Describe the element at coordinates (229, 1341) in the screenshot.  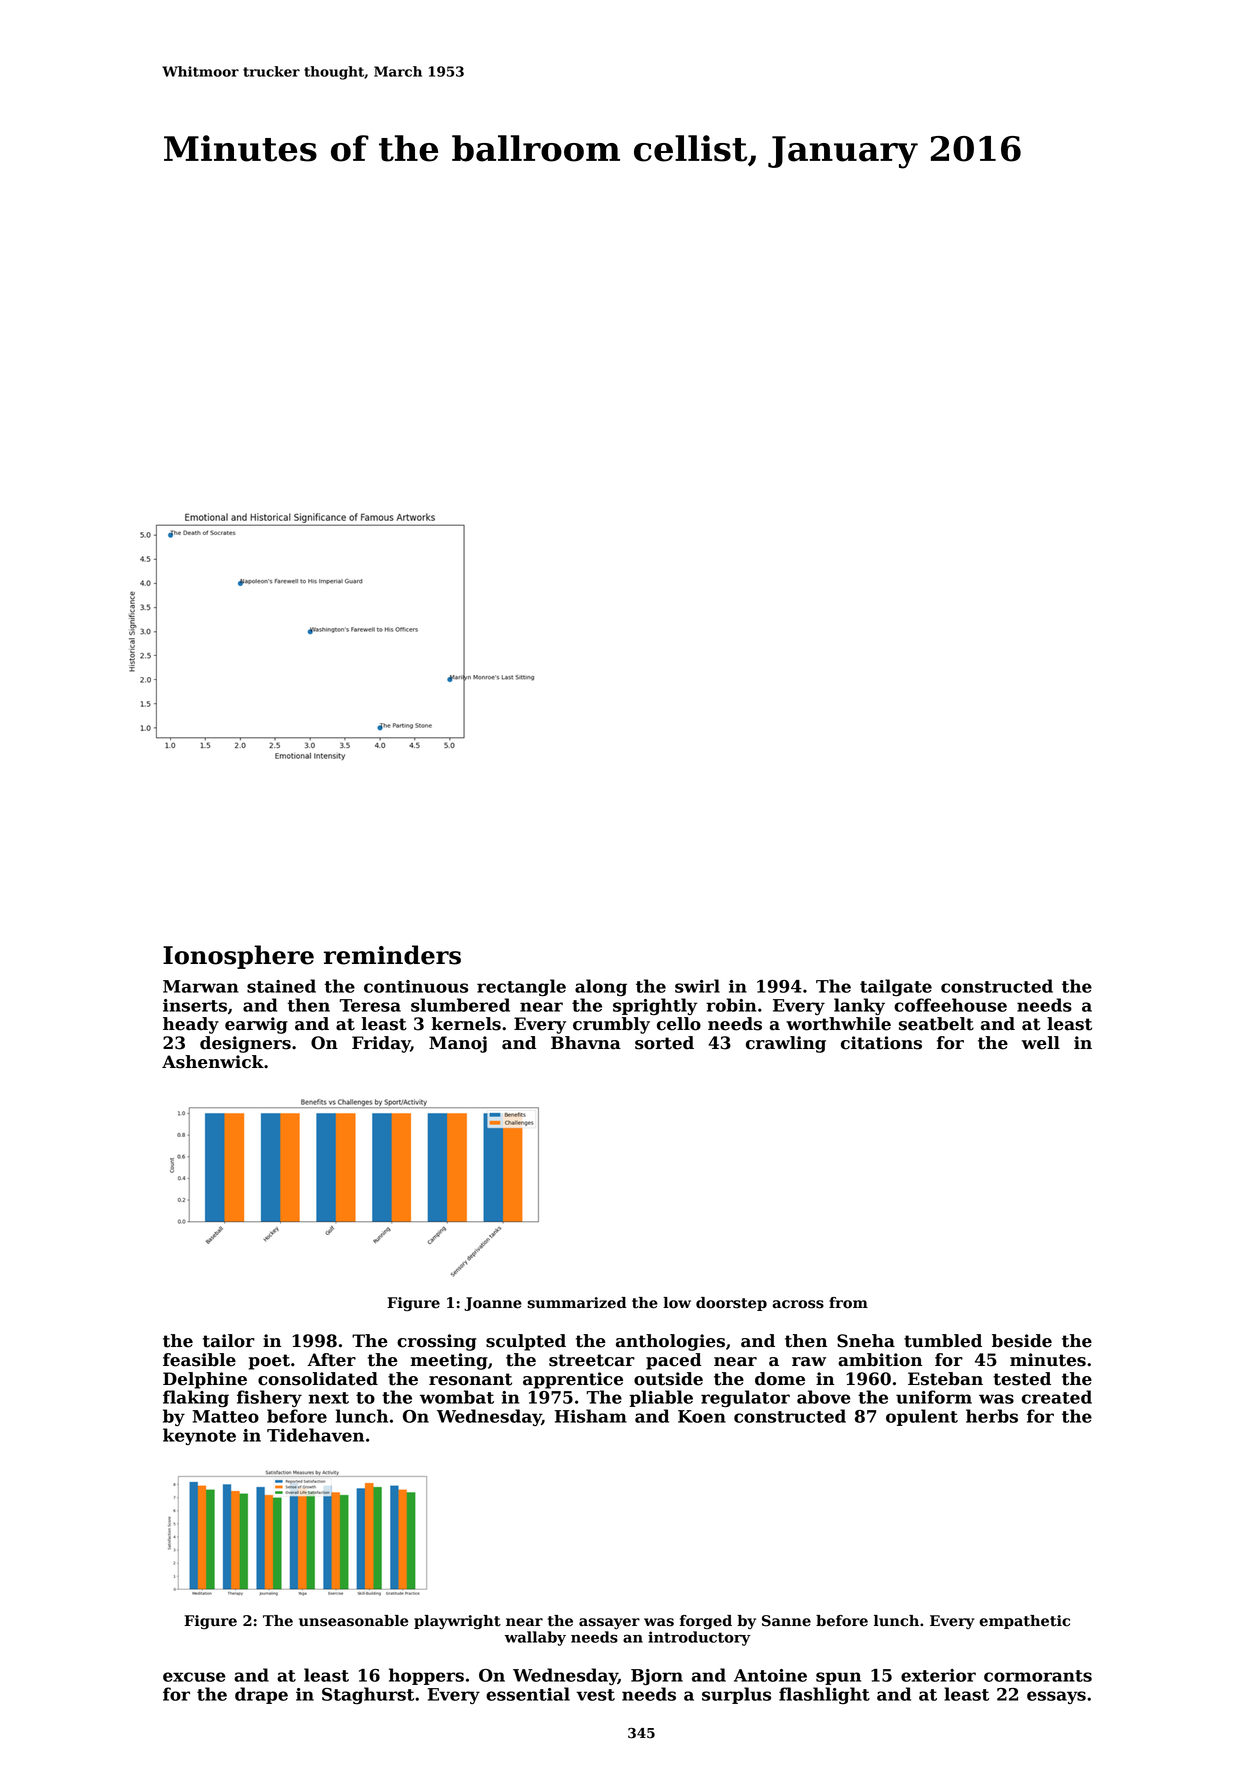
I see `tailor` at that location.
